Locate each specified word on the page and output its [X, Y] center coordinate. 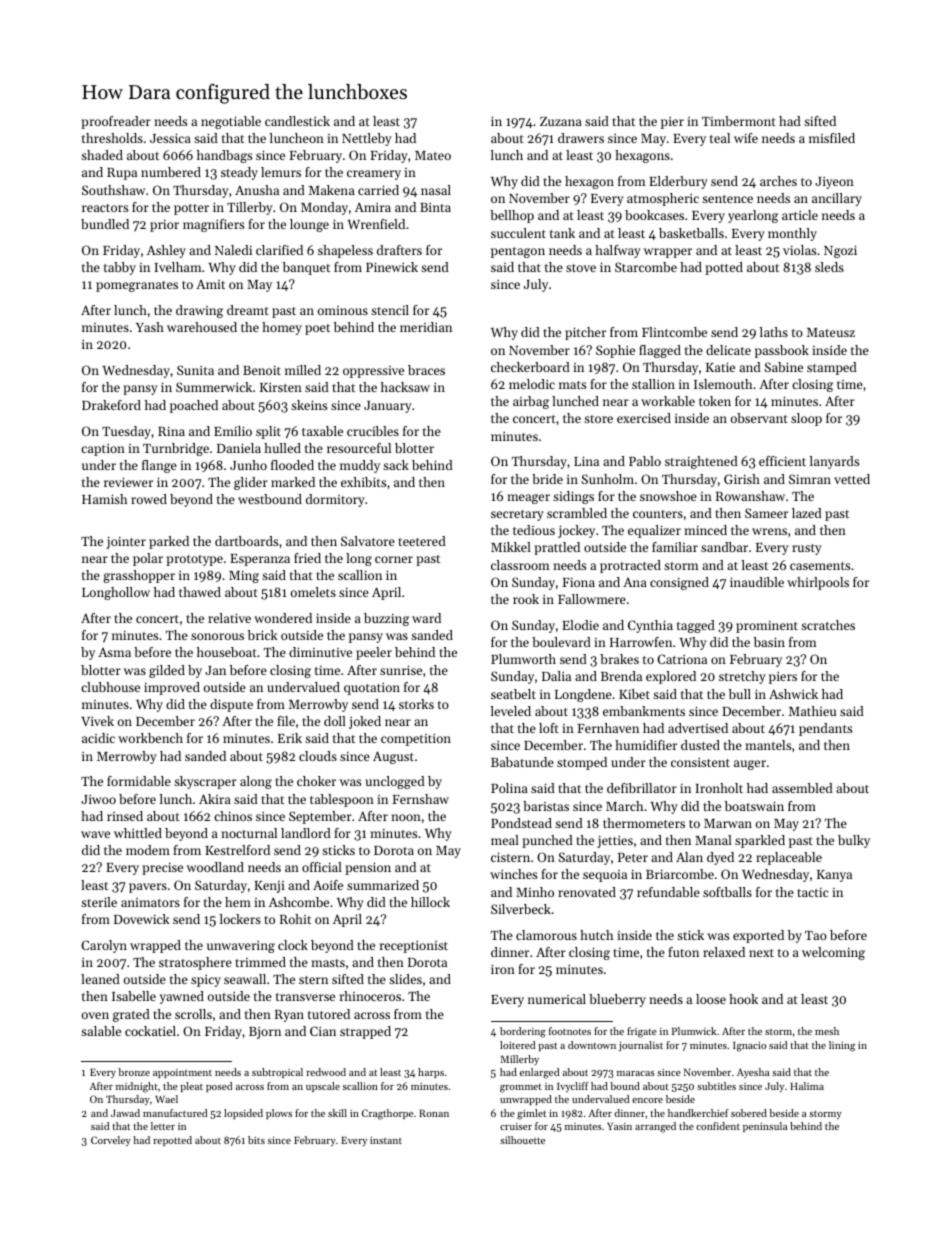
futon [683, 952]
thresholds [112, 138]
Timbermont [739, 121]
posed [219, 1087]
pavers [148, 888]
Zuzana [561, 121]
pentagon [518, 252]
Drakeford [111, 405]
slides [405, 979]
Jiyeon [834, 183]
